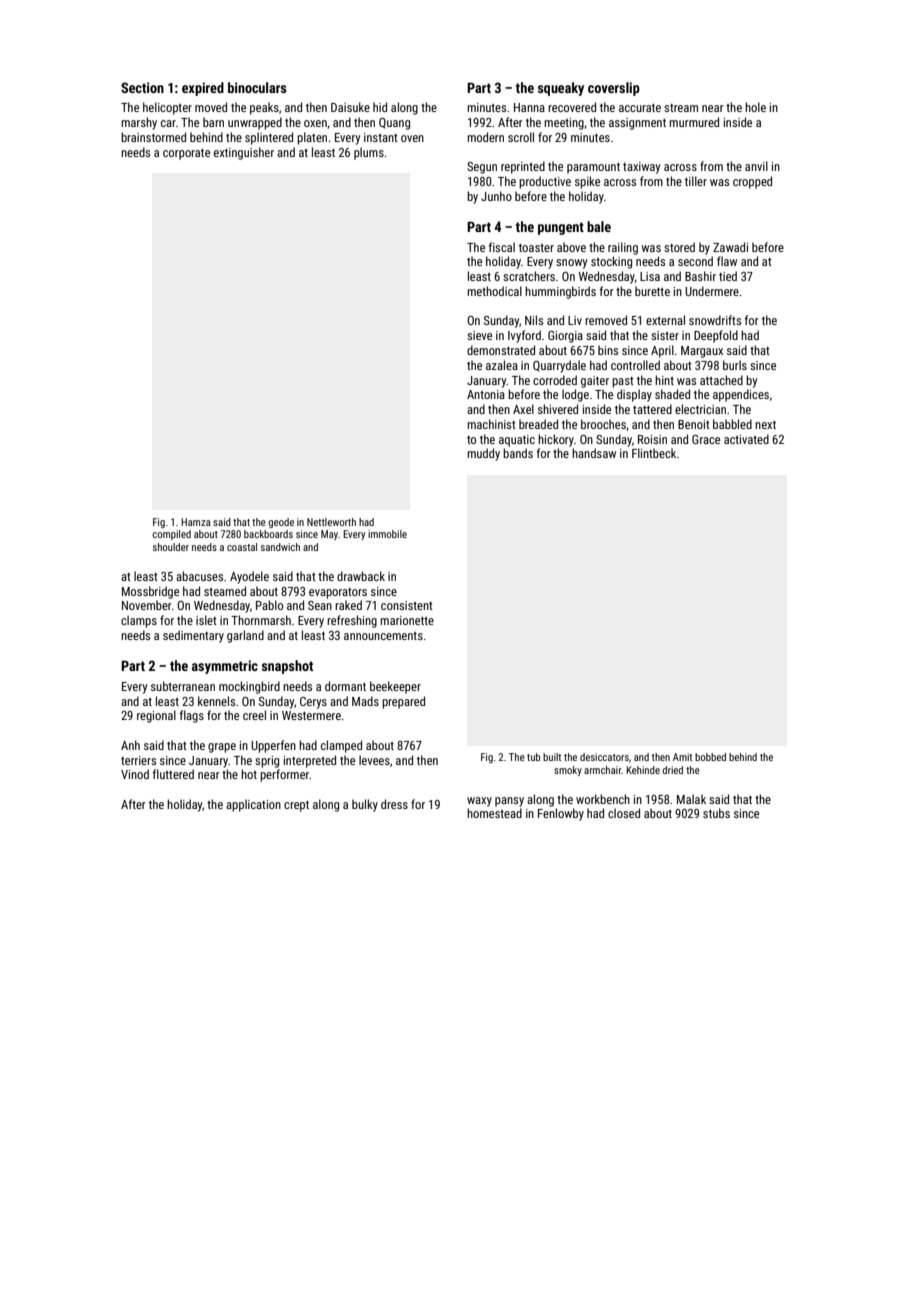  I want to click on muddy, so click(483, 454).
